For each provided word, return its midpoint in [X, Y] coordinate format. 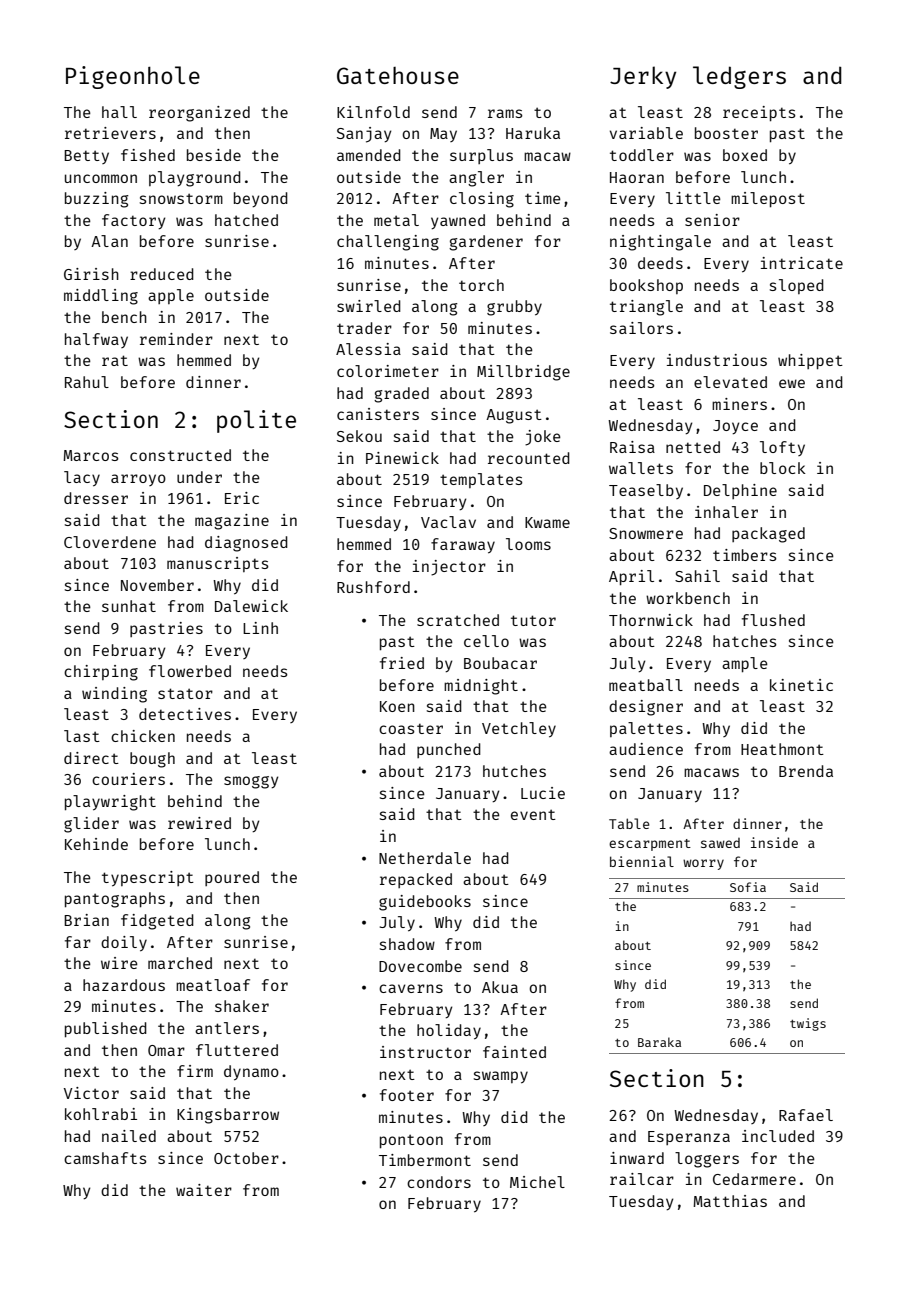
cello [486, 641]
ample [745, 664]
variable [646, 133]
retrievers [110, 133]
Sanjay [364, 135]
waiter [204, 1190]
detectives [185, 714]
